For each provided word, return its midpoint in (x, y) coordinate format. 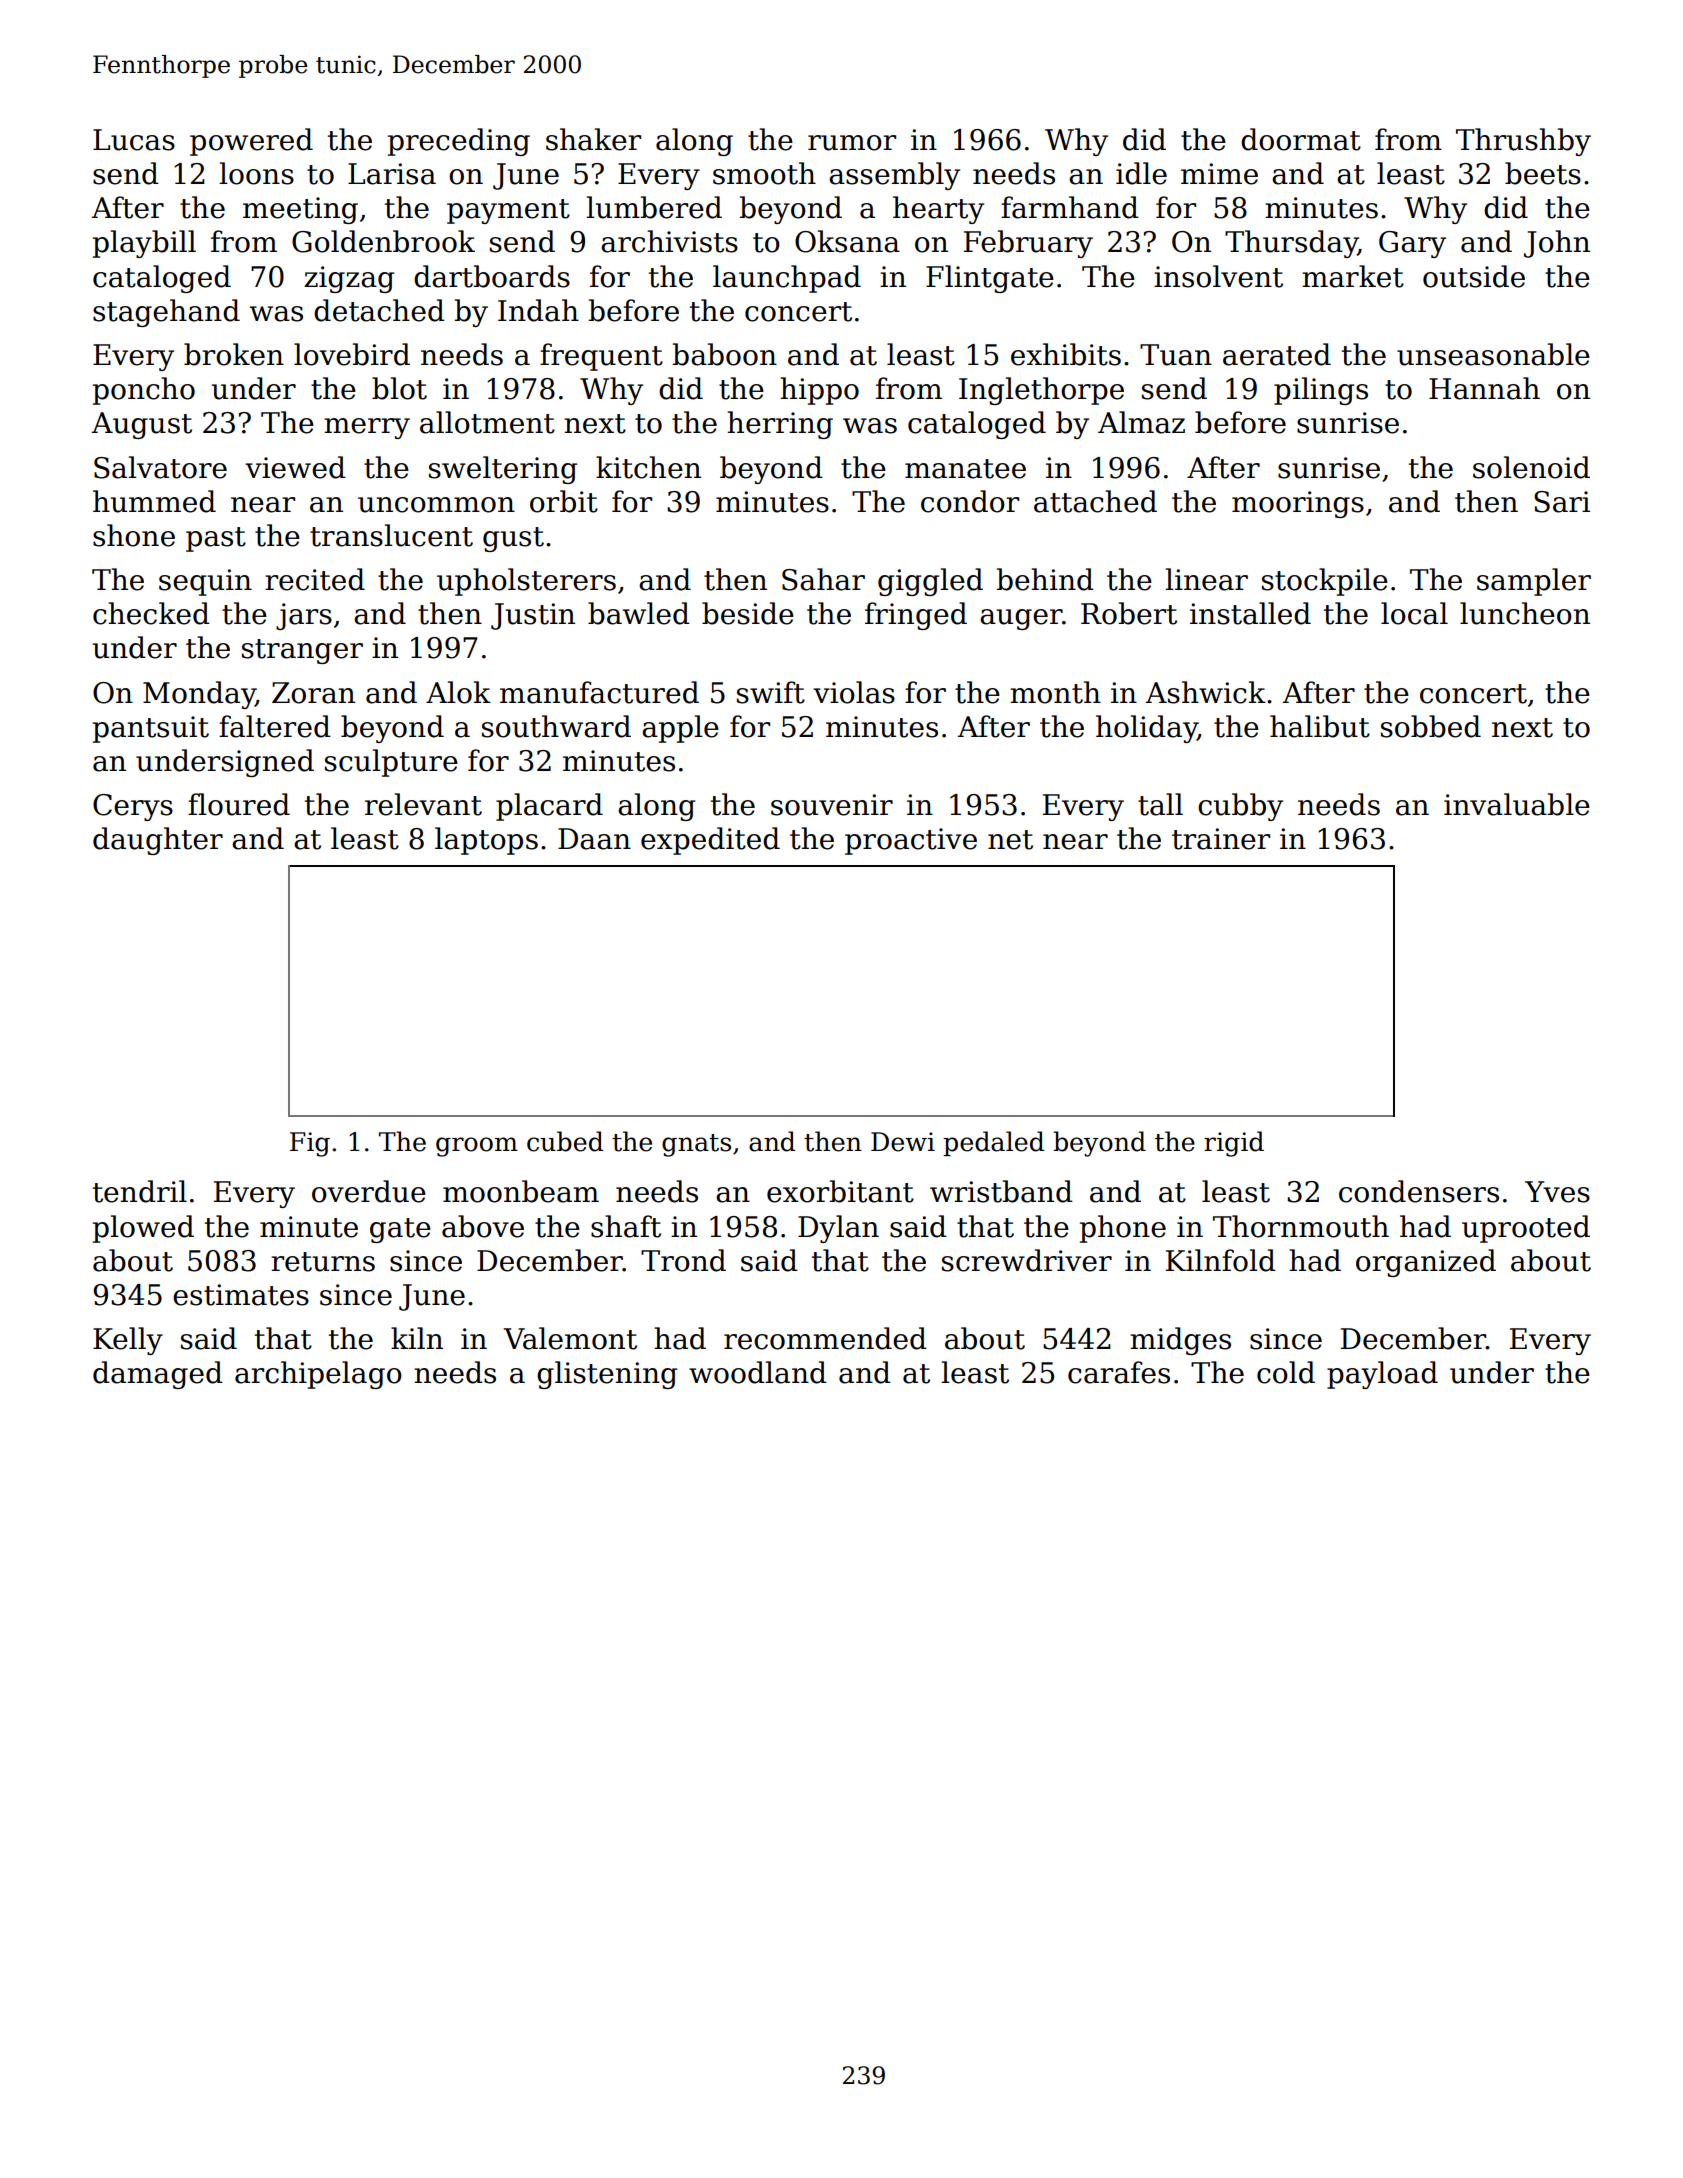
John (1557, 244)
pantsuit (151, 729)
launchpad (787, 279)
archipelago (318, 1375)
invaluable (1517, 804)
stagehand (166, 313)
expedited (710, 841)
